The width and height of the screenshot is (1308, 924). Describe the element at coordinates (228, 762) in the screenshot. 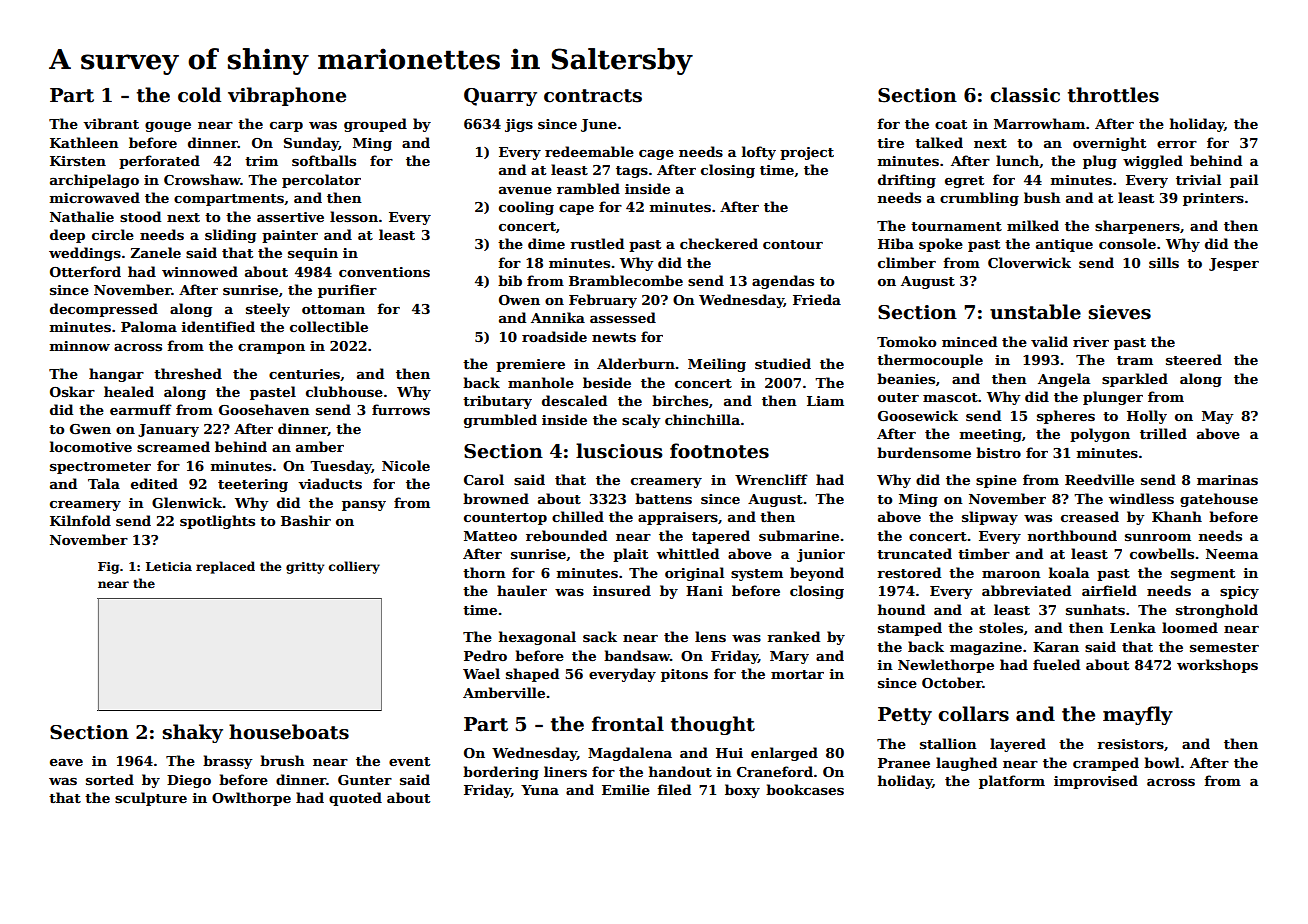

I see `brassy` at that location.
